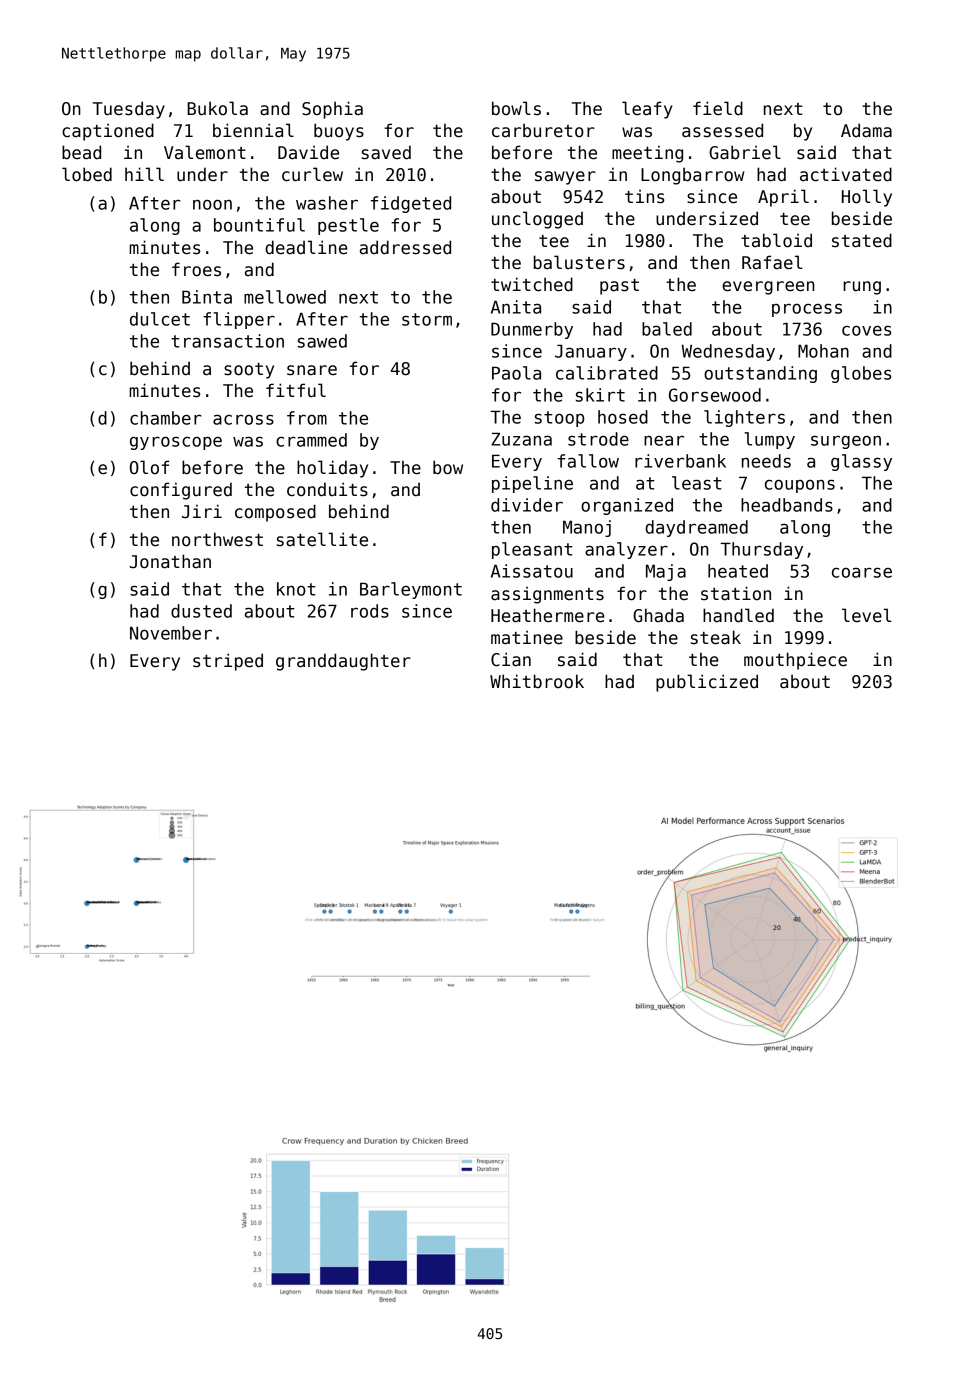 Image resolution: width=954 pixels, height=1381 pixels. I want to click on balusters, so click(579, 262).
